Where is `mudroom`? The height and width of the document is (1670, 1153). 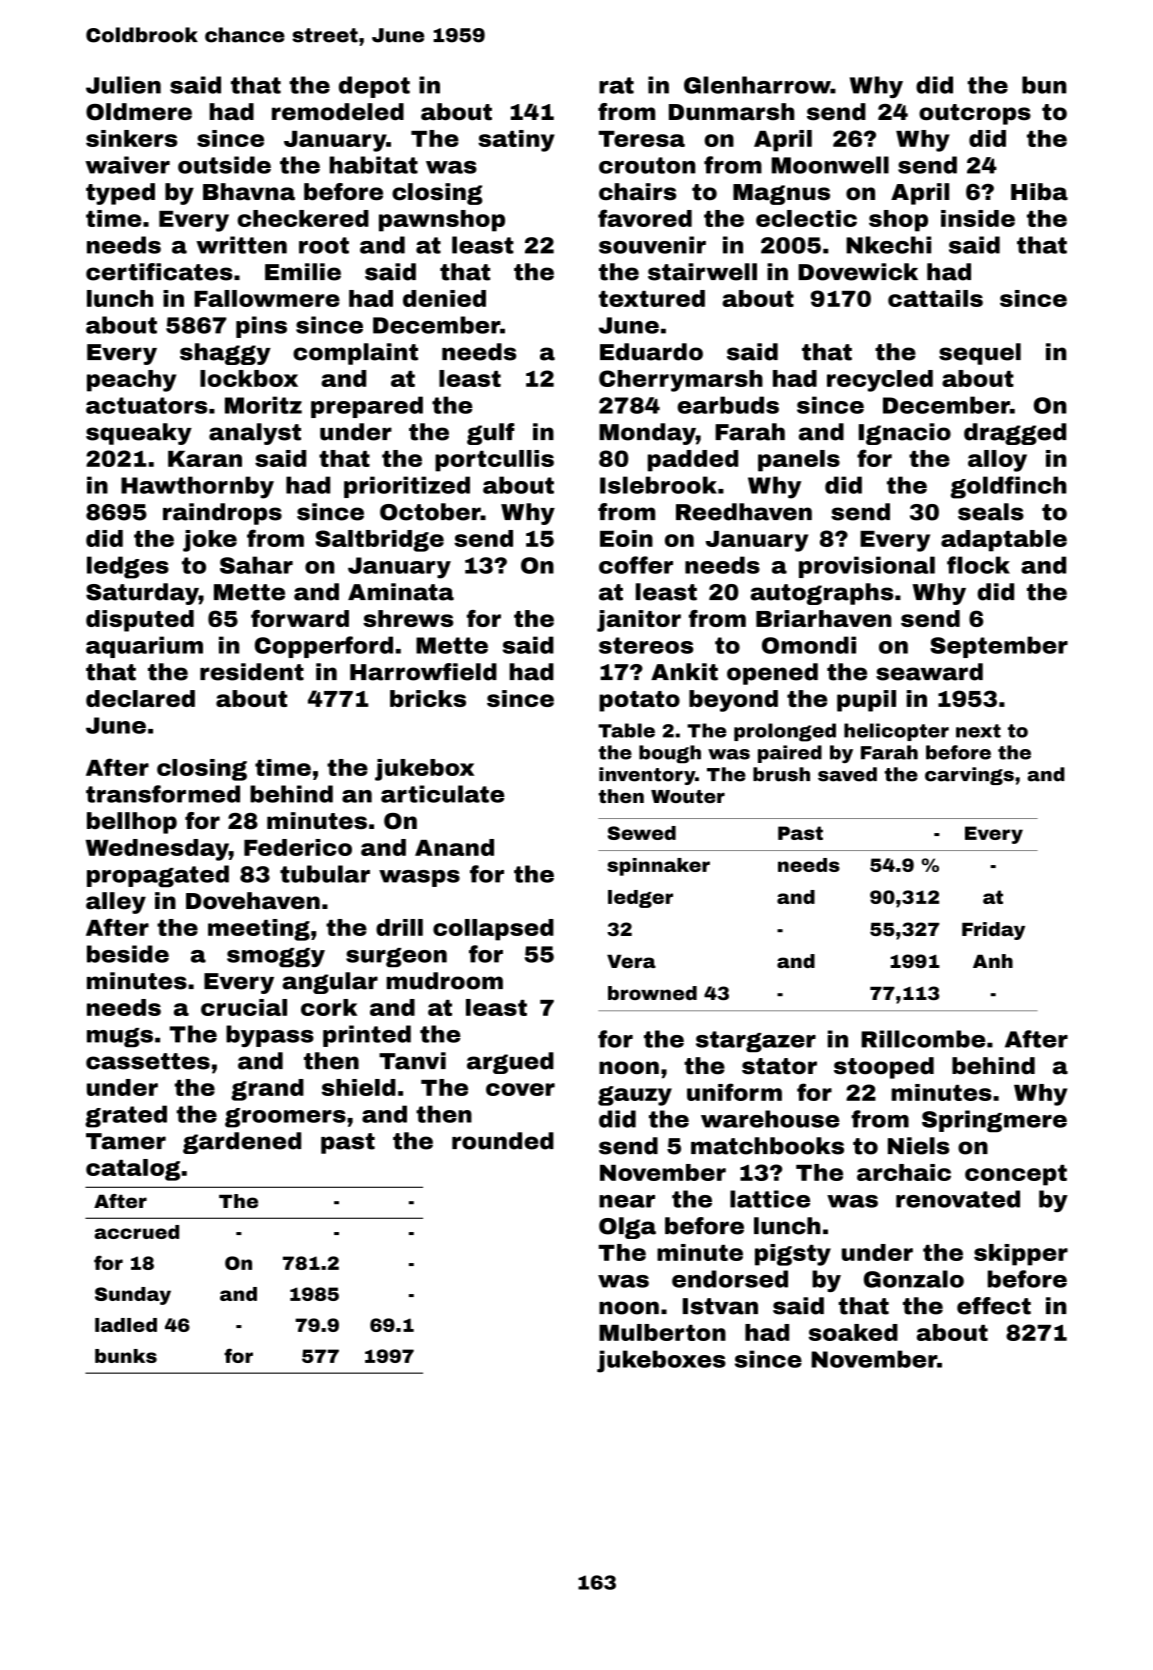
mudroom is located at coordinates (445, 981).
